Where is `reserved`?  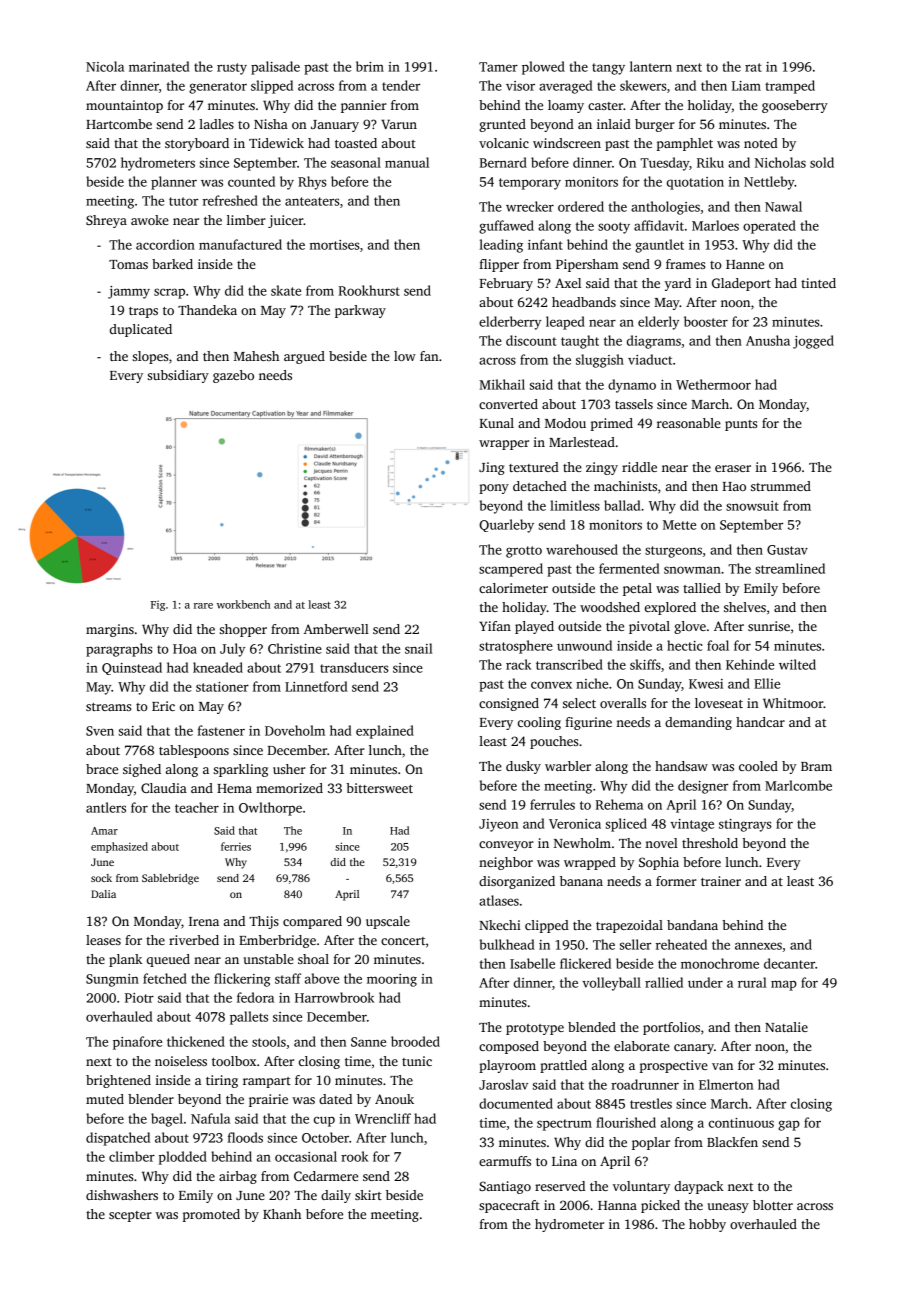
reserved is located at coordinates (560, 1186).
